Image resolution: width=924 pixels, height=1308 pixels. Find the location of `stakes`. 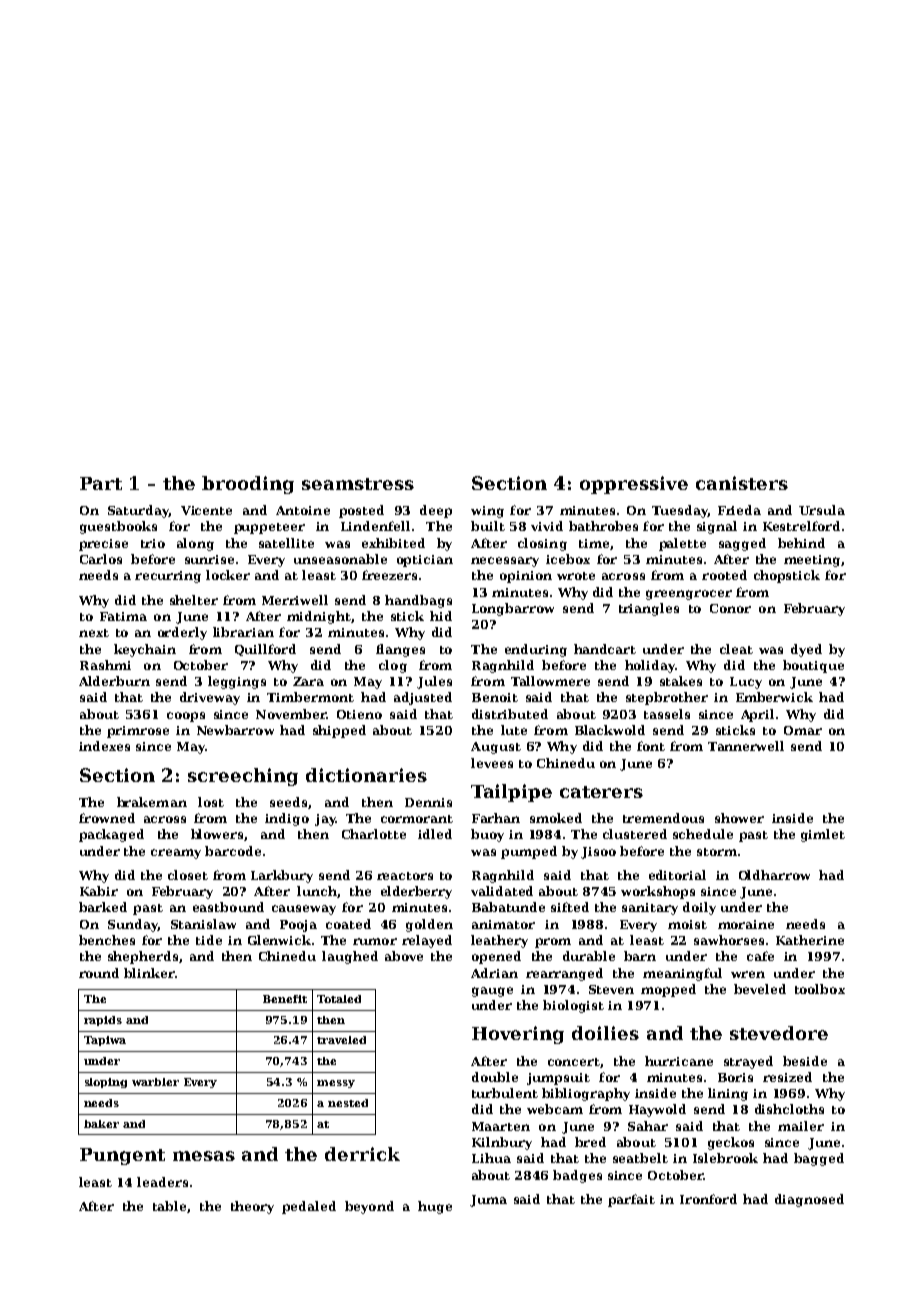

stakes is located at coordinates (681, 681).
